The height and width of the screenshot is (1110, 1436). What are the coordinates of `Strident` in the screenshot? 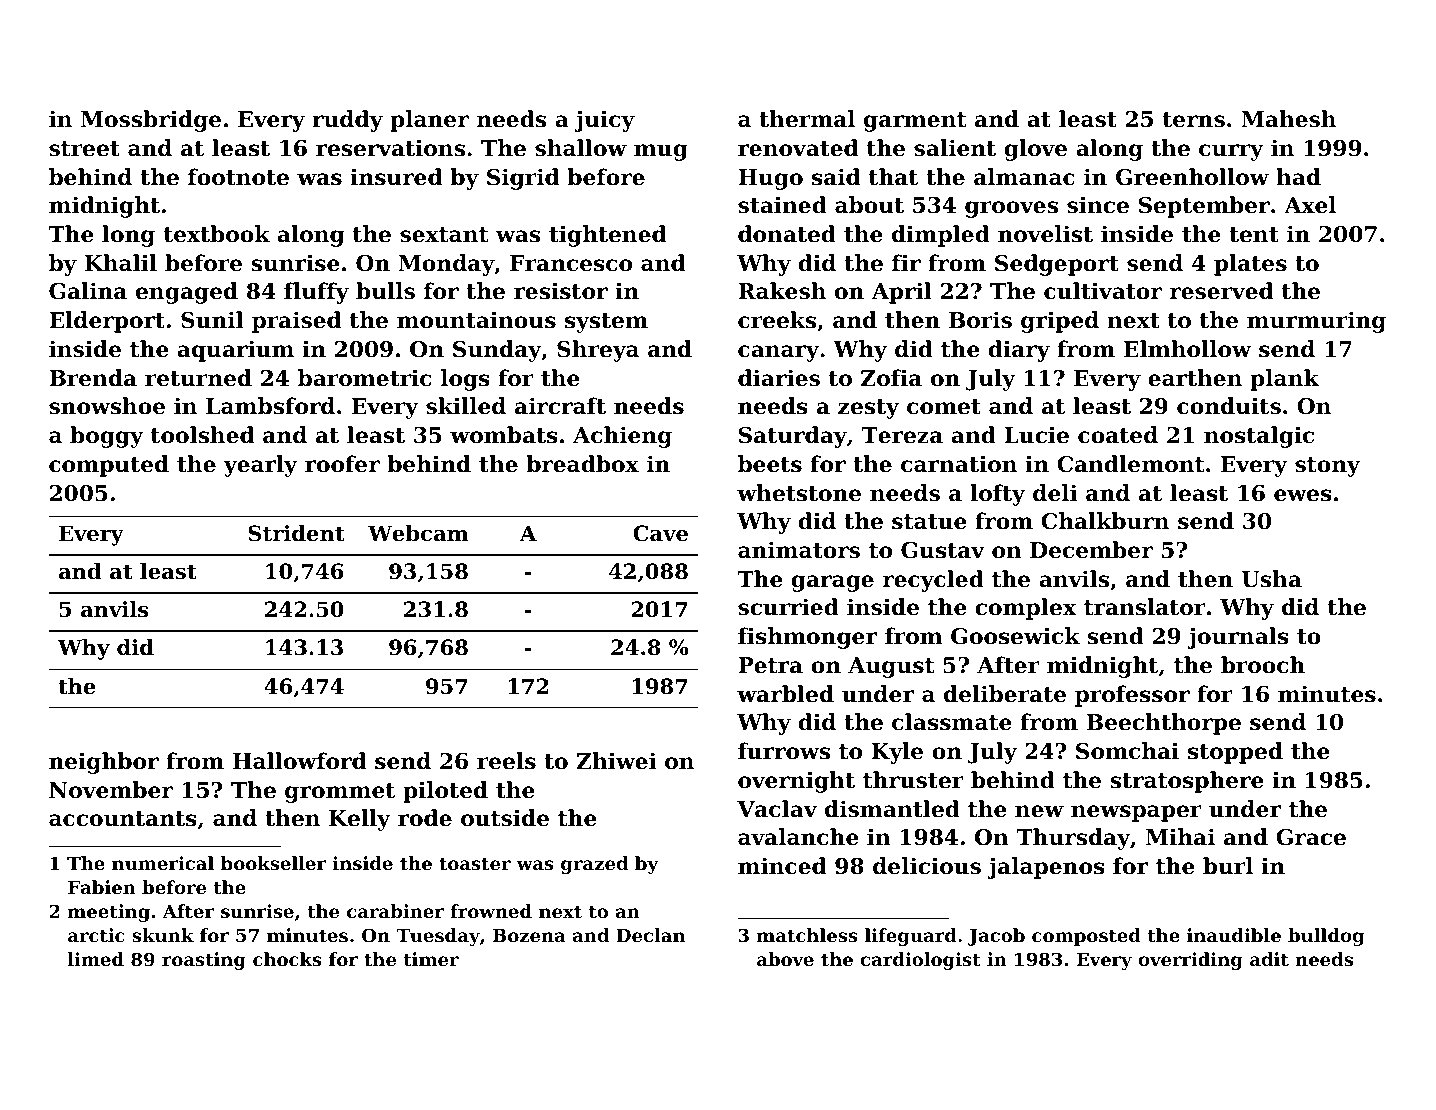 It's located at (296, 533).
